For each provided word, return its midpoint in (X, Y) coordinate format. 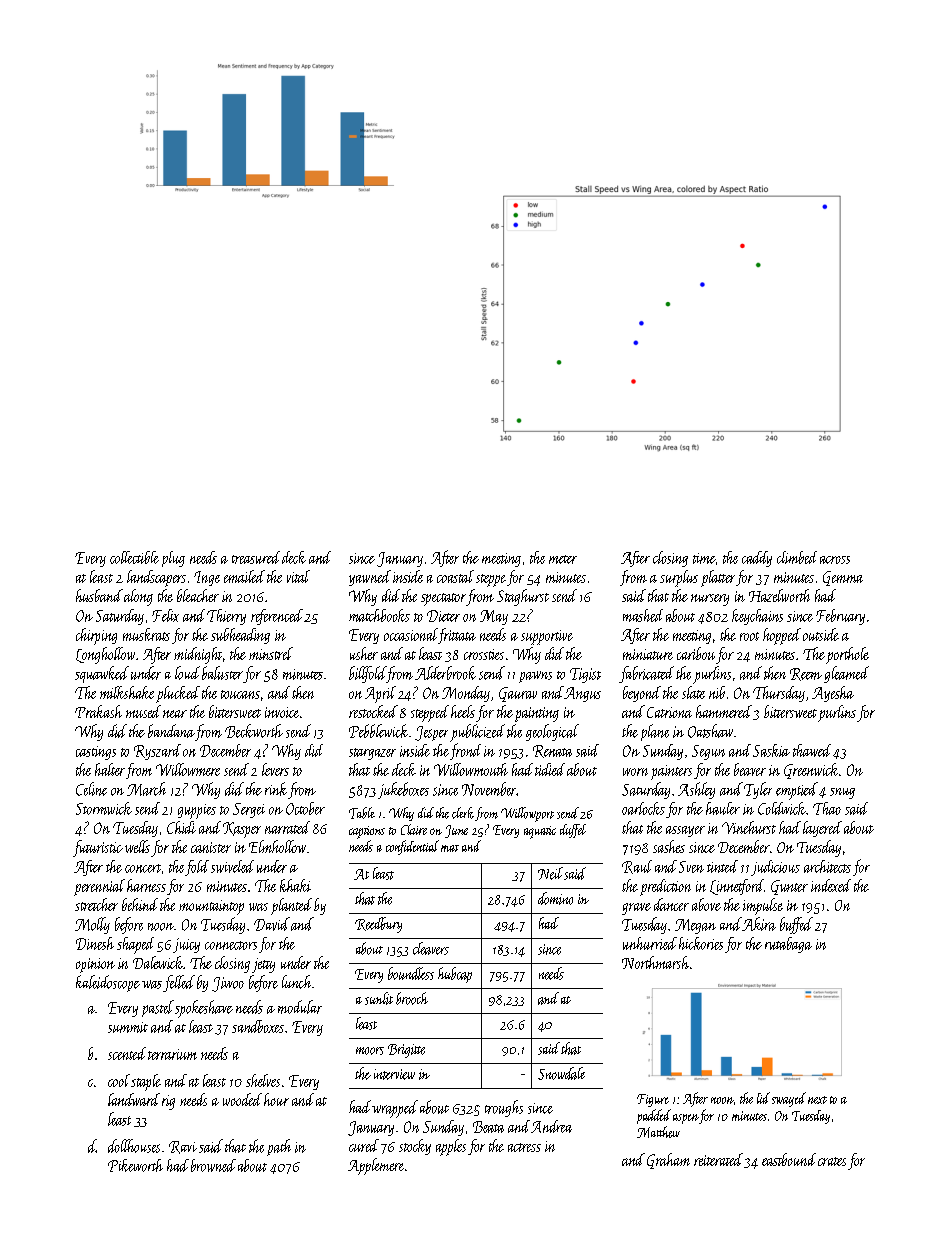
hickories (701, 943)
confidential (412, 847)
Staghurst (523, 597)
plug (173, 559)
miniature (648, 654)
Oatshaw (710, 731)
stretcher (96, 904)
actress (524, 1147)
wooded (242, 1099)
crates (832, 1161)
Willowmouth (471, 769)
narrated (287, 827)
